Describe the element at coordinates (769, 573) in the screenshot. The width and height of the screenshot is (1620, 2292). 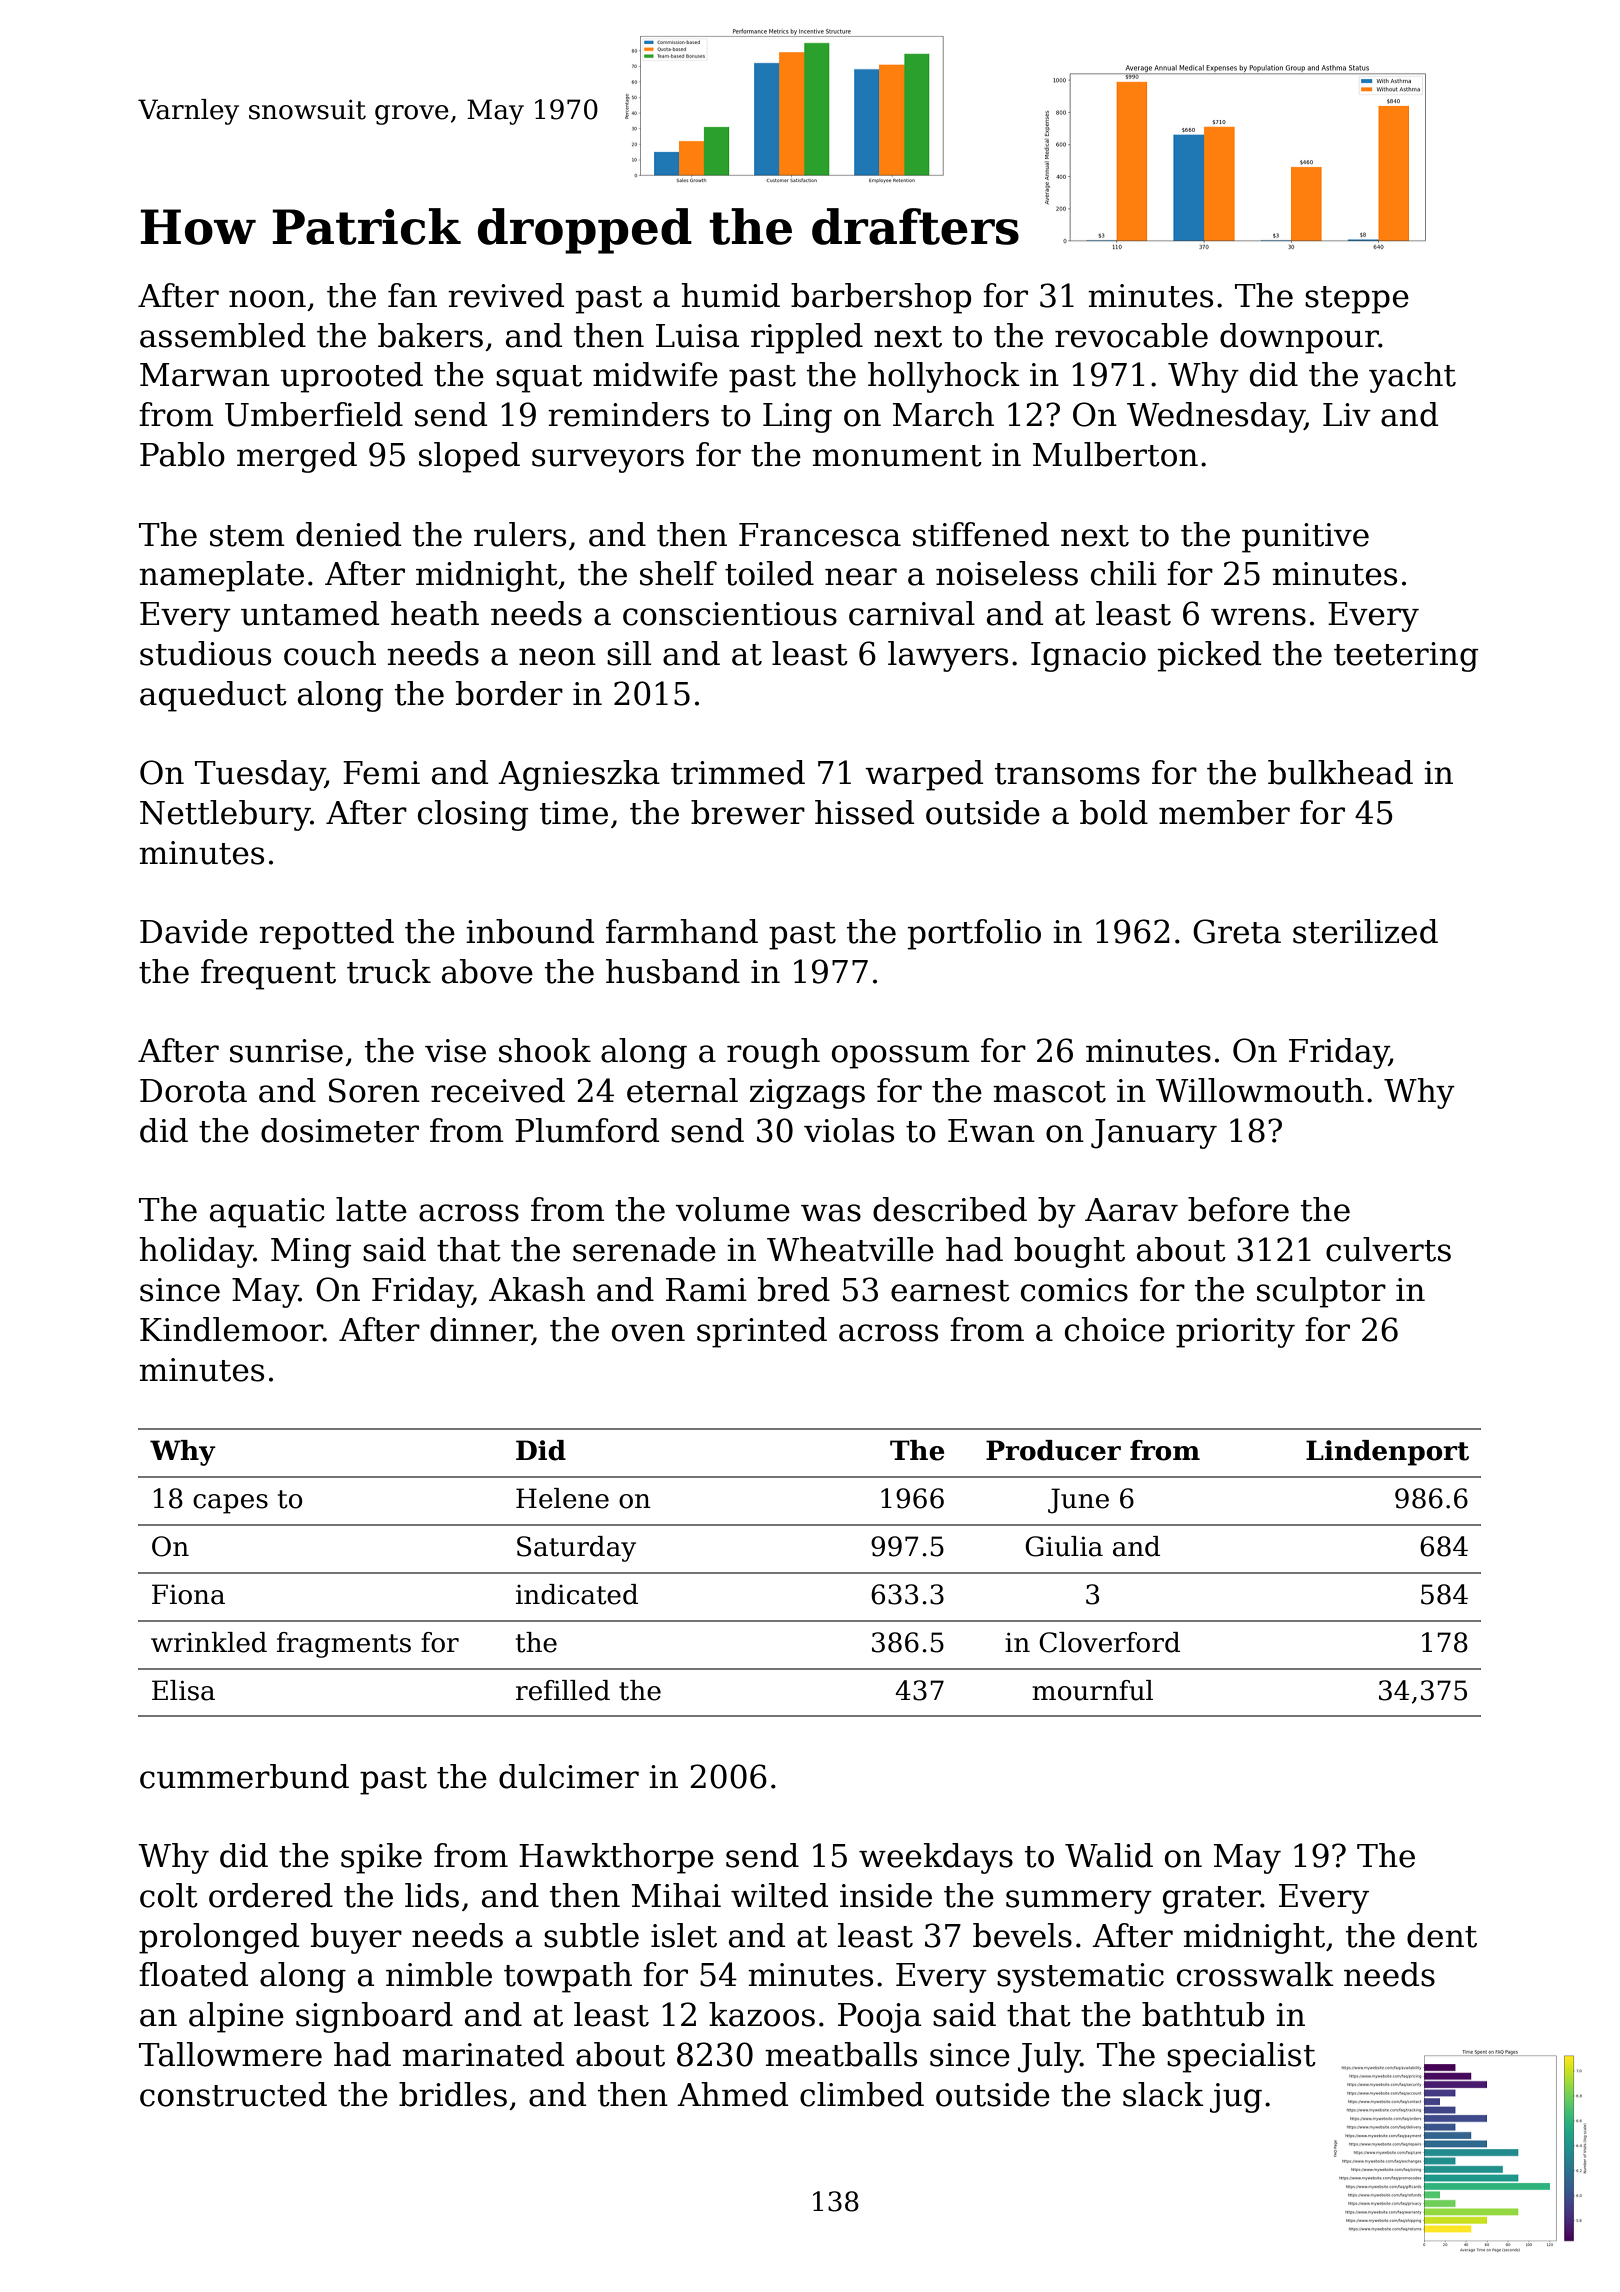
I see `toiled` at that location.
